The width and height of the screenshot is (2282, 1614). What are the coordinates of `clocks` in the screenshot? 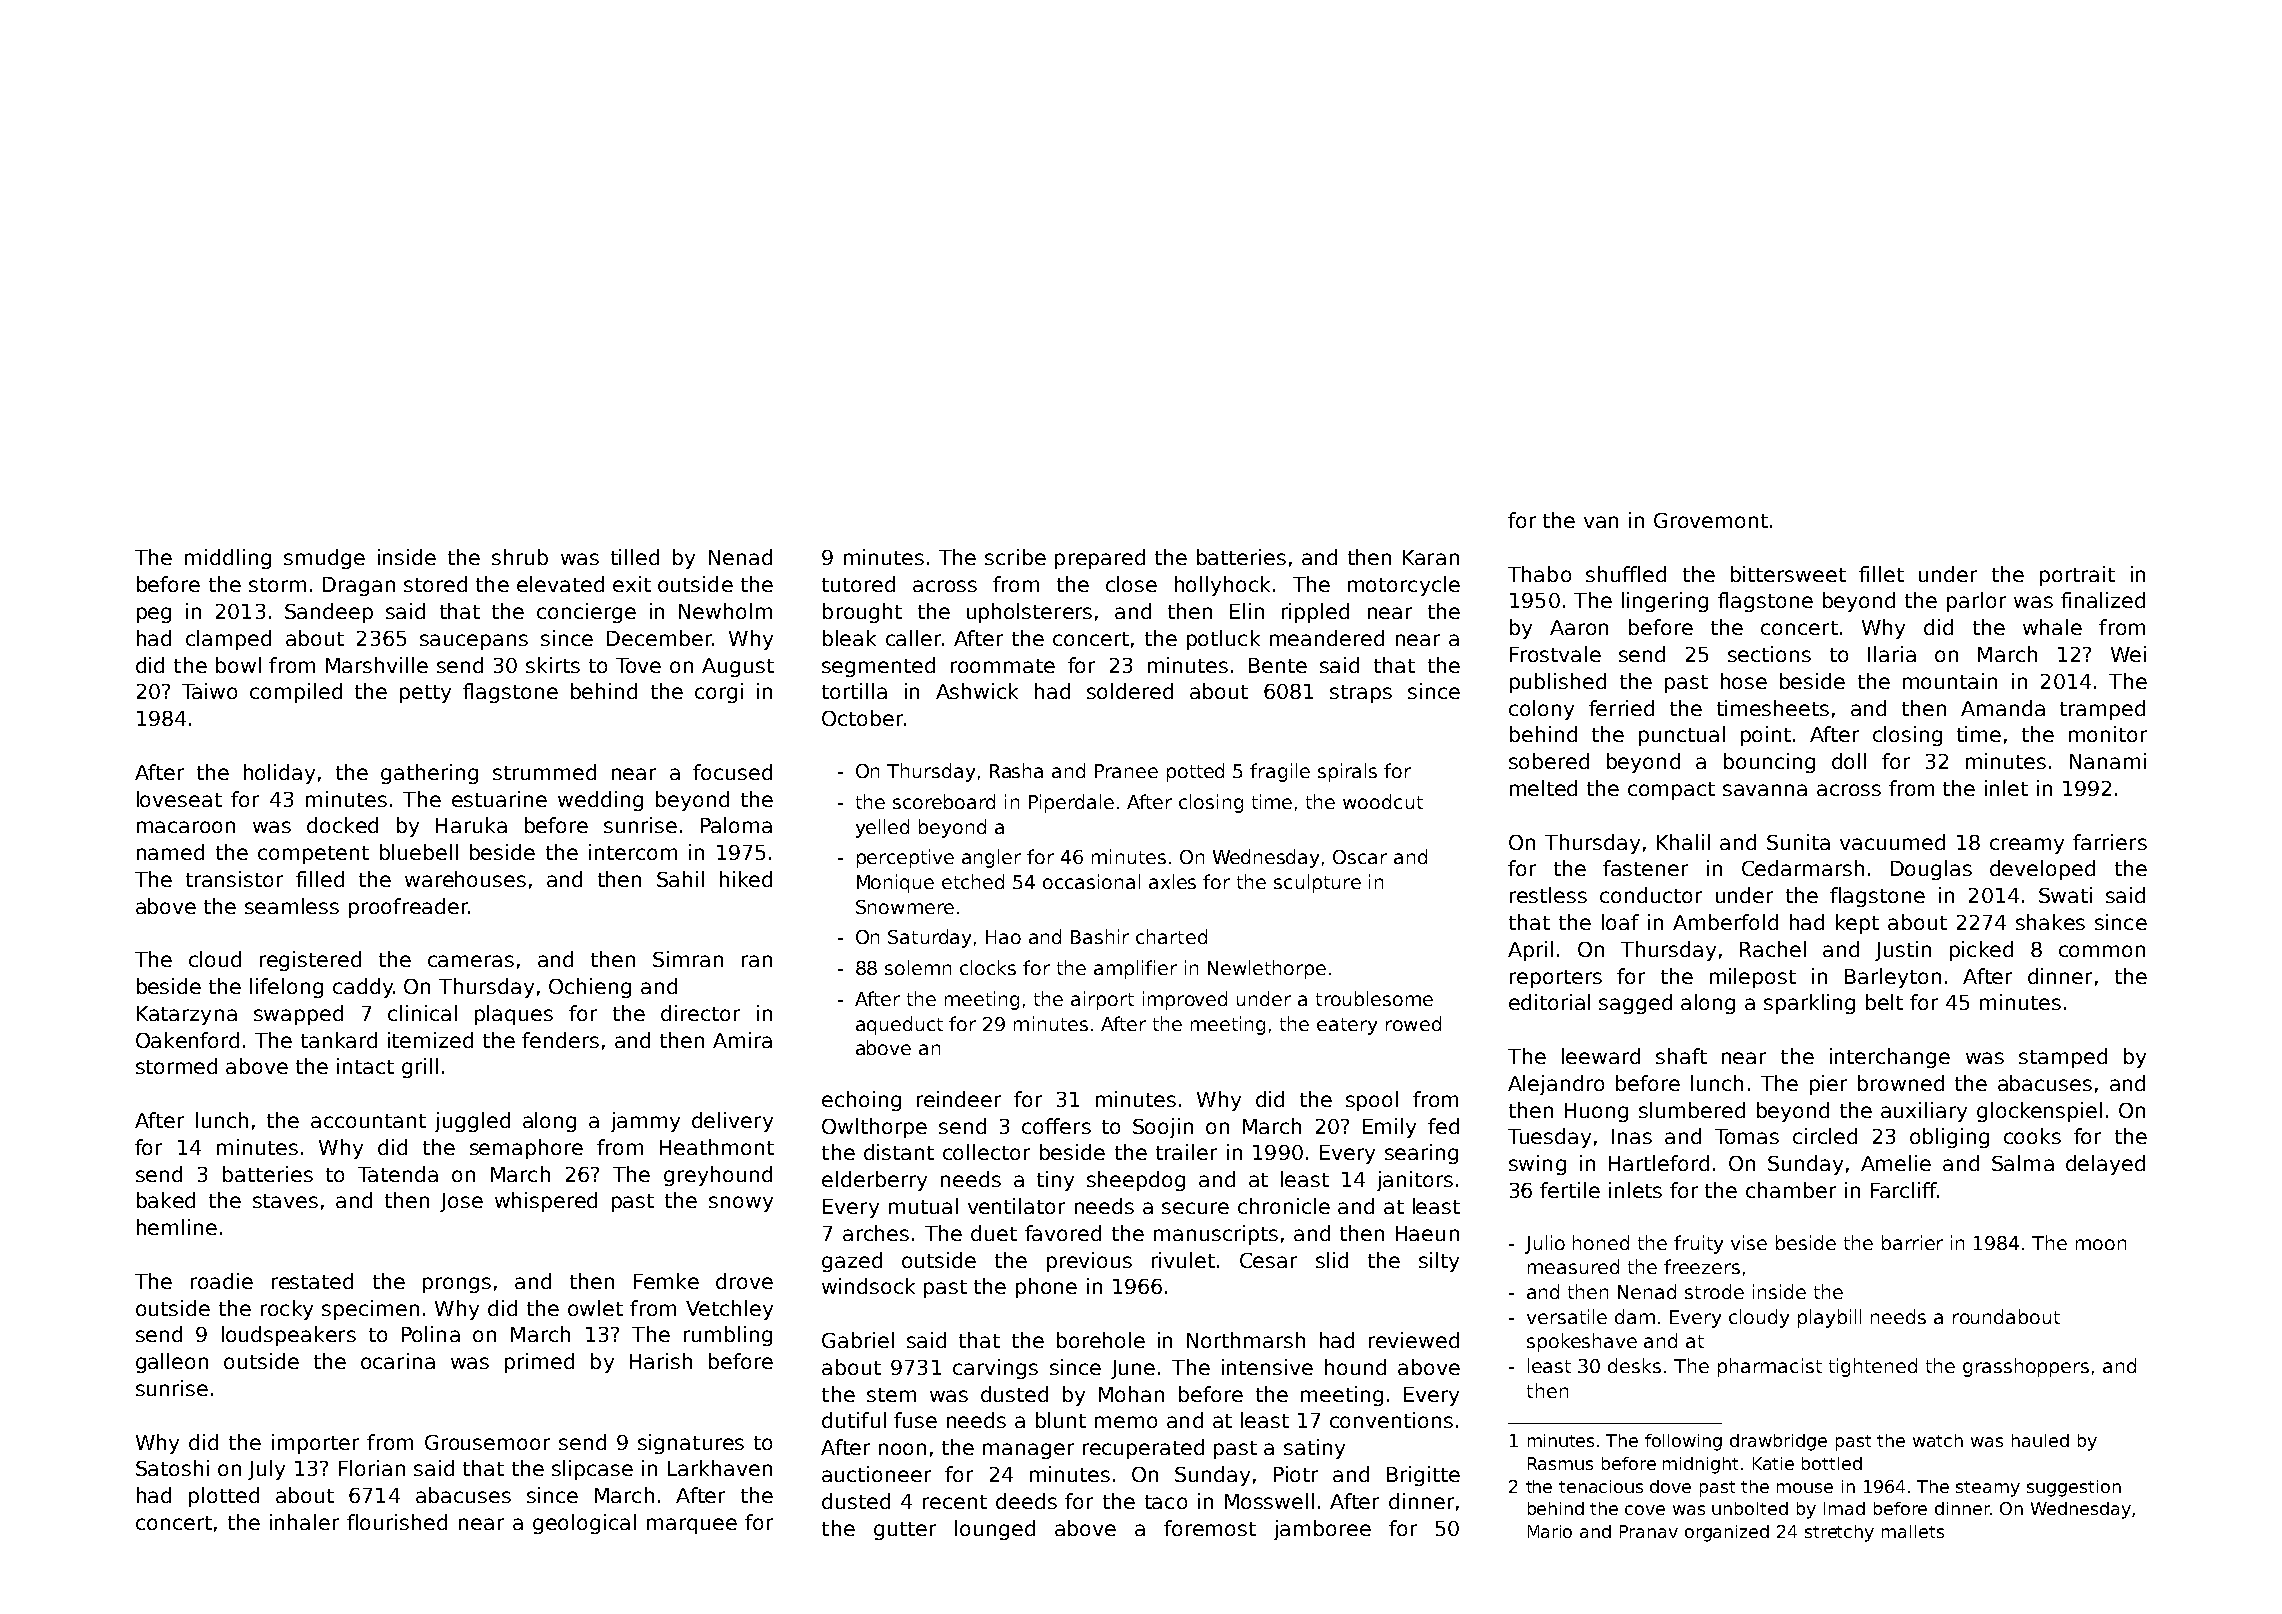 It's located at (988, 967).
